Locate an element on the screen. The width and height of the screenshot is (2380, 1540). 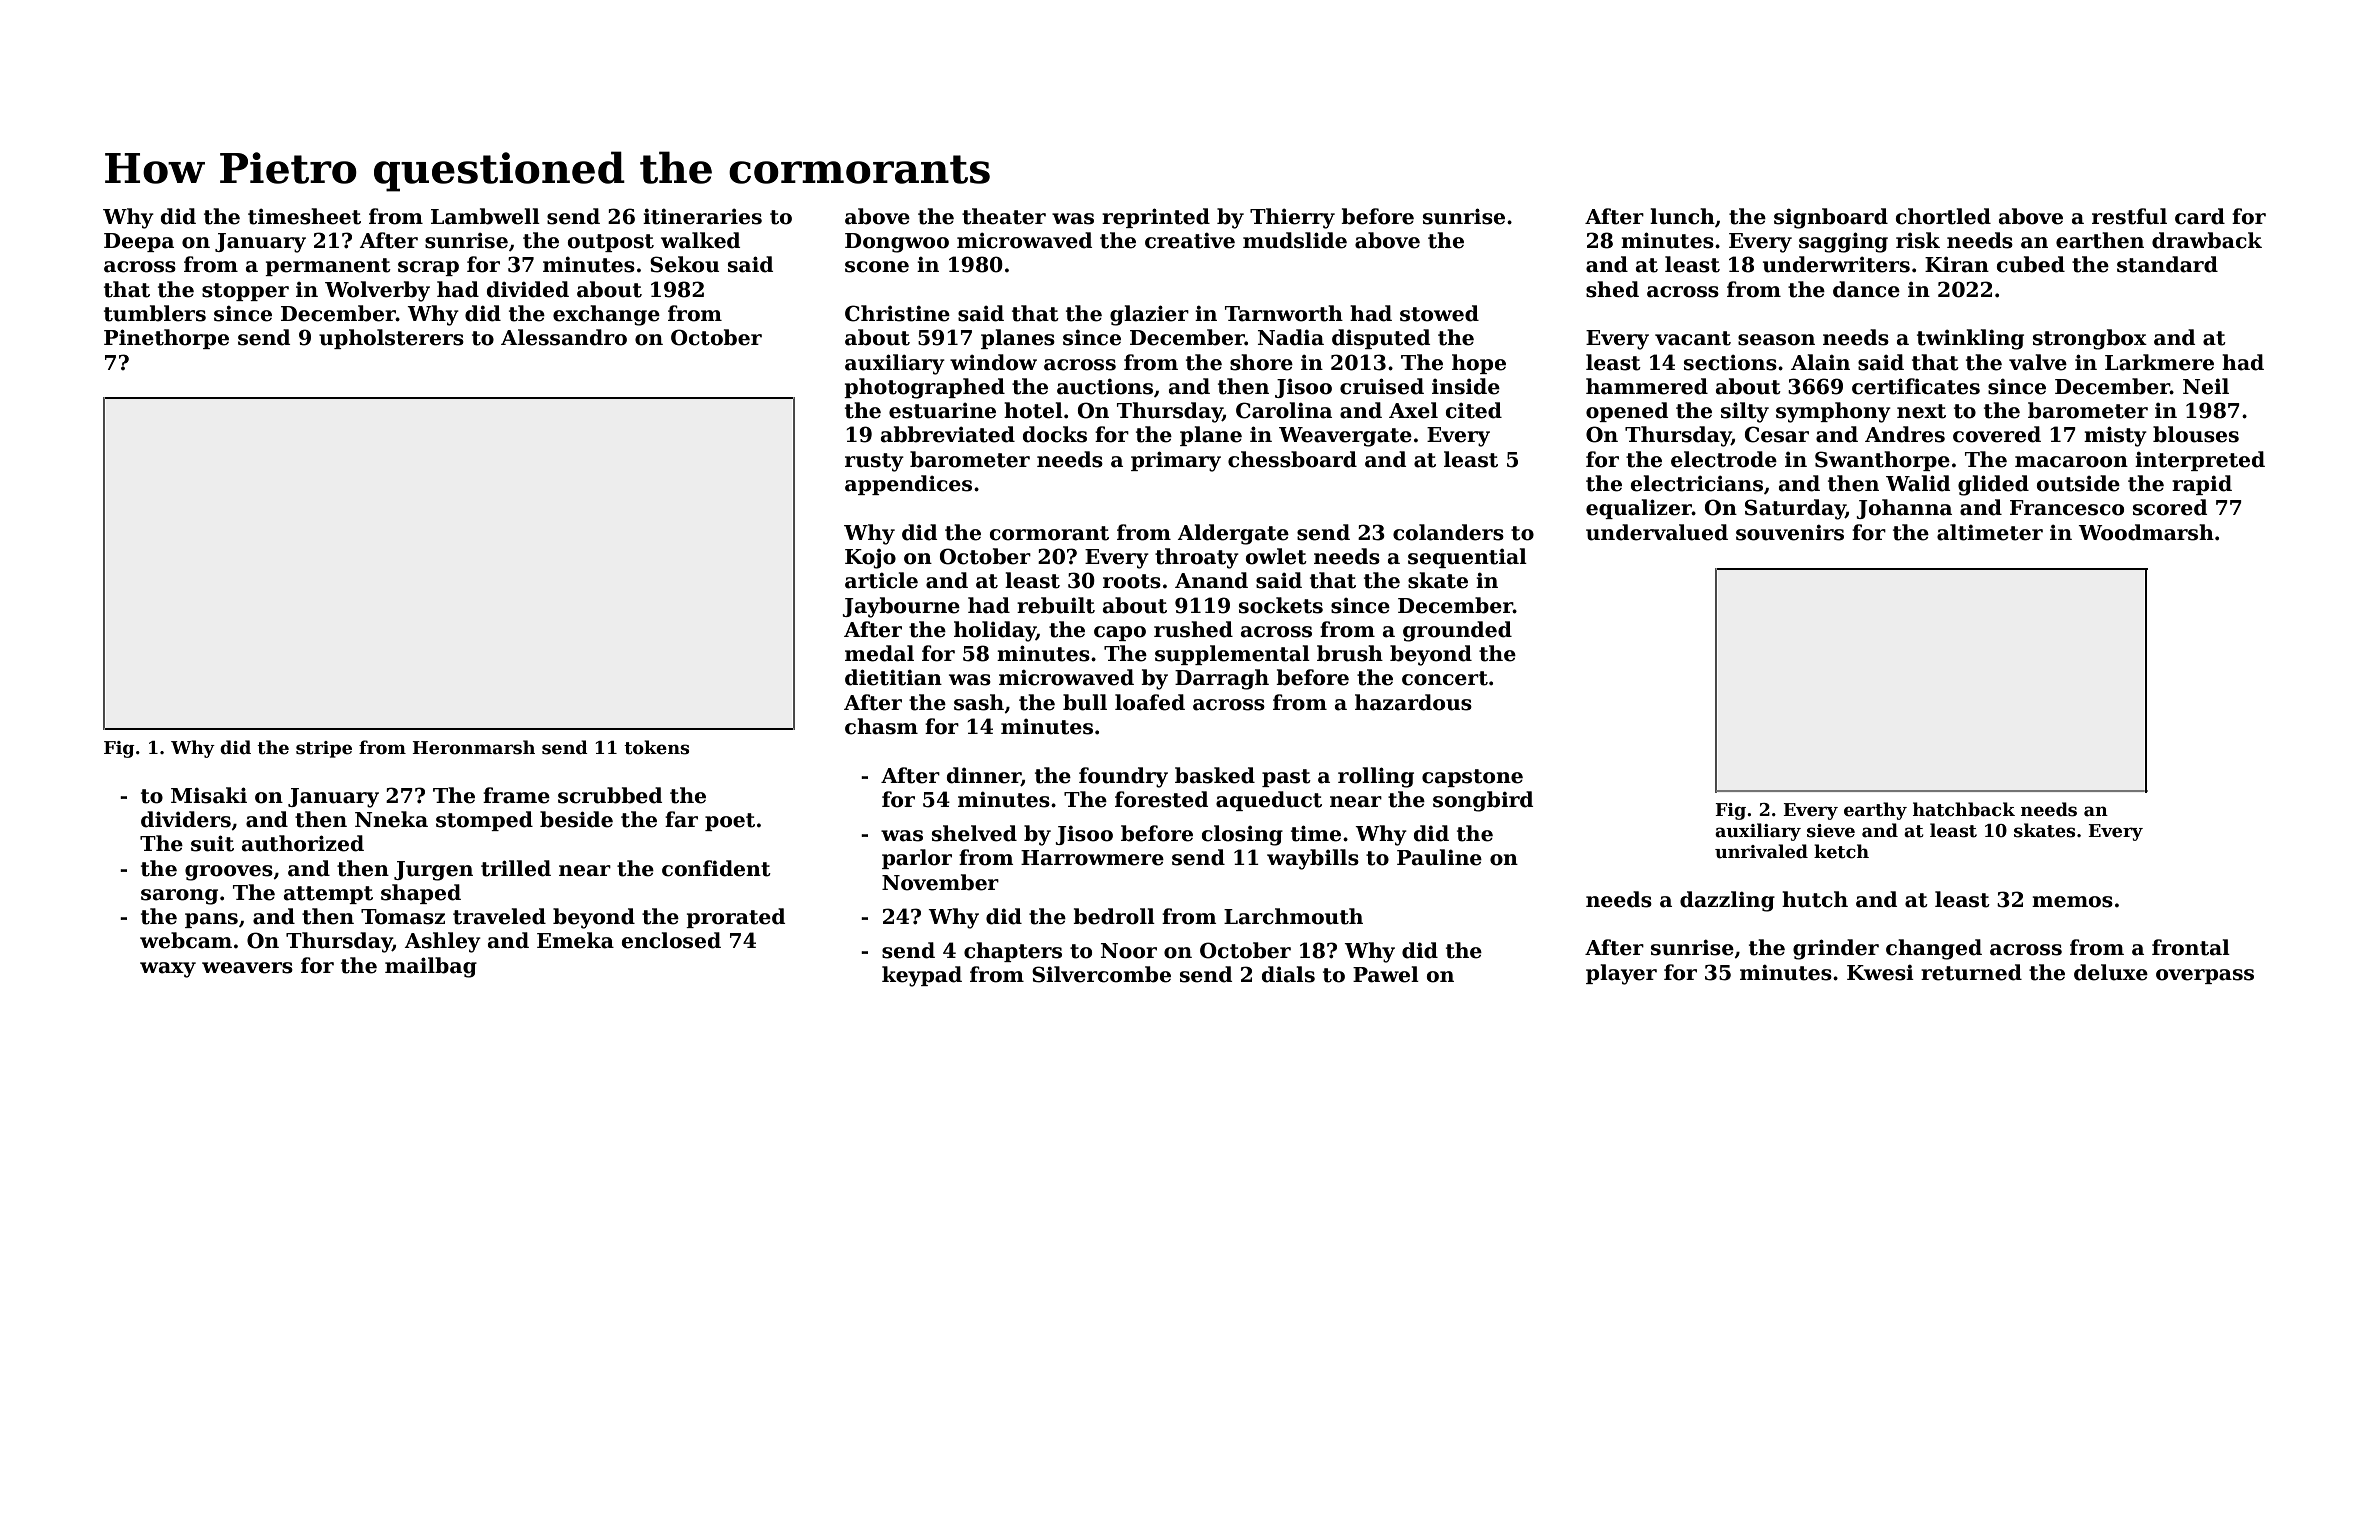
permanent is located at coordinates (328, 267).
